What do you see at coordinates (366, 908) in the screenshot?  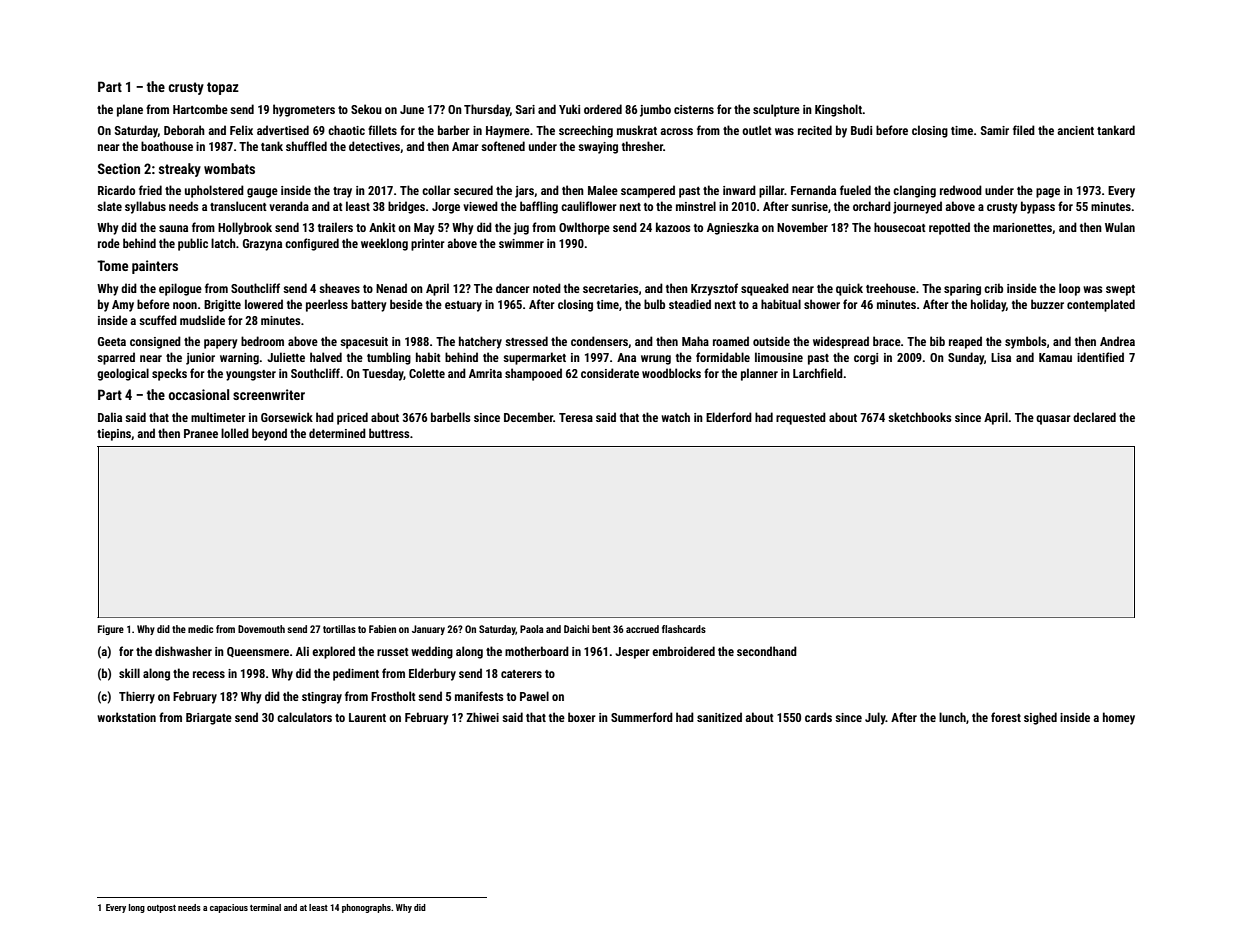 I see `phonographs` at bounding box center [366, 908].
